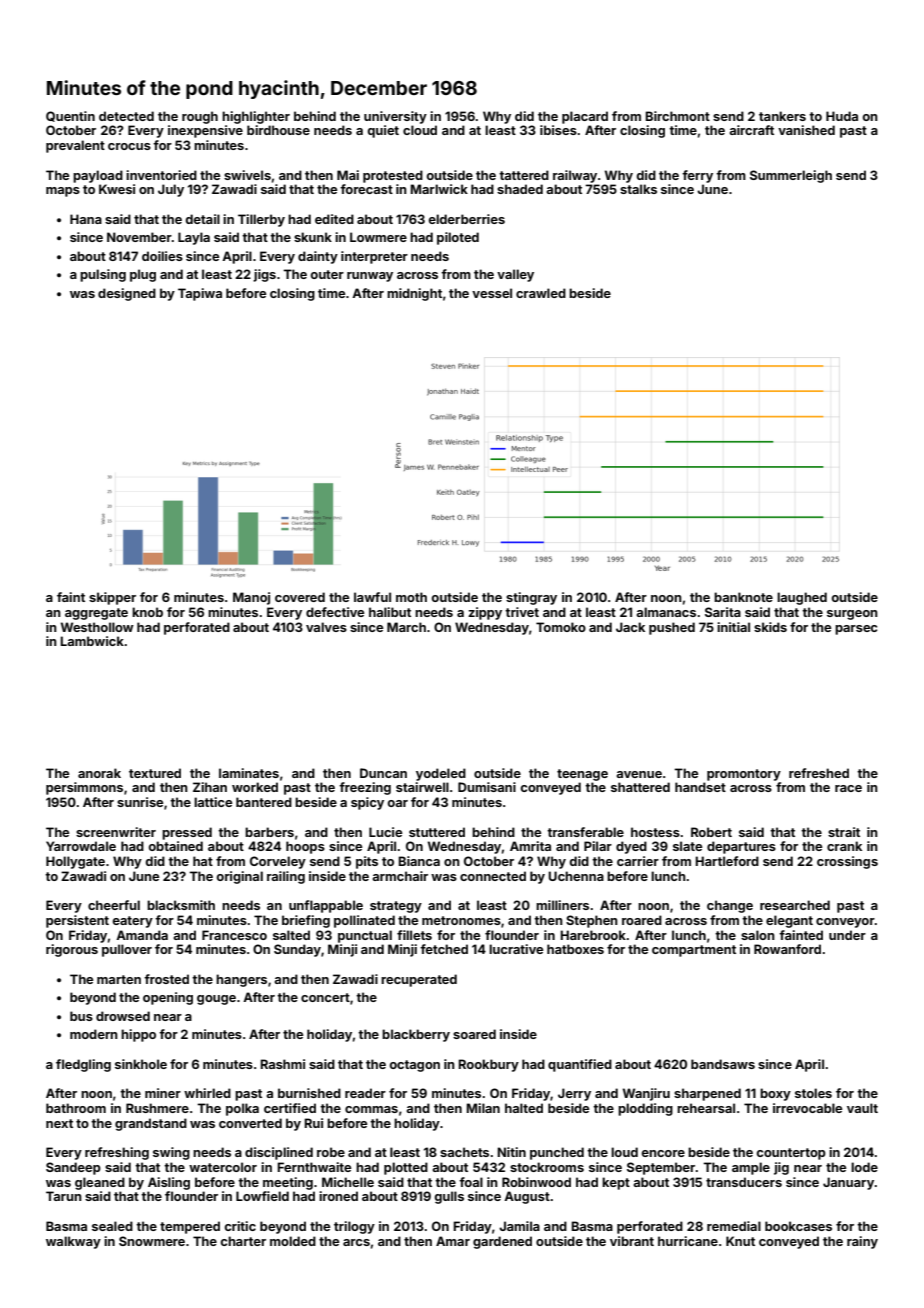 The image size is (924, 1308). I want to click on octagon, so click(414, 1066).
